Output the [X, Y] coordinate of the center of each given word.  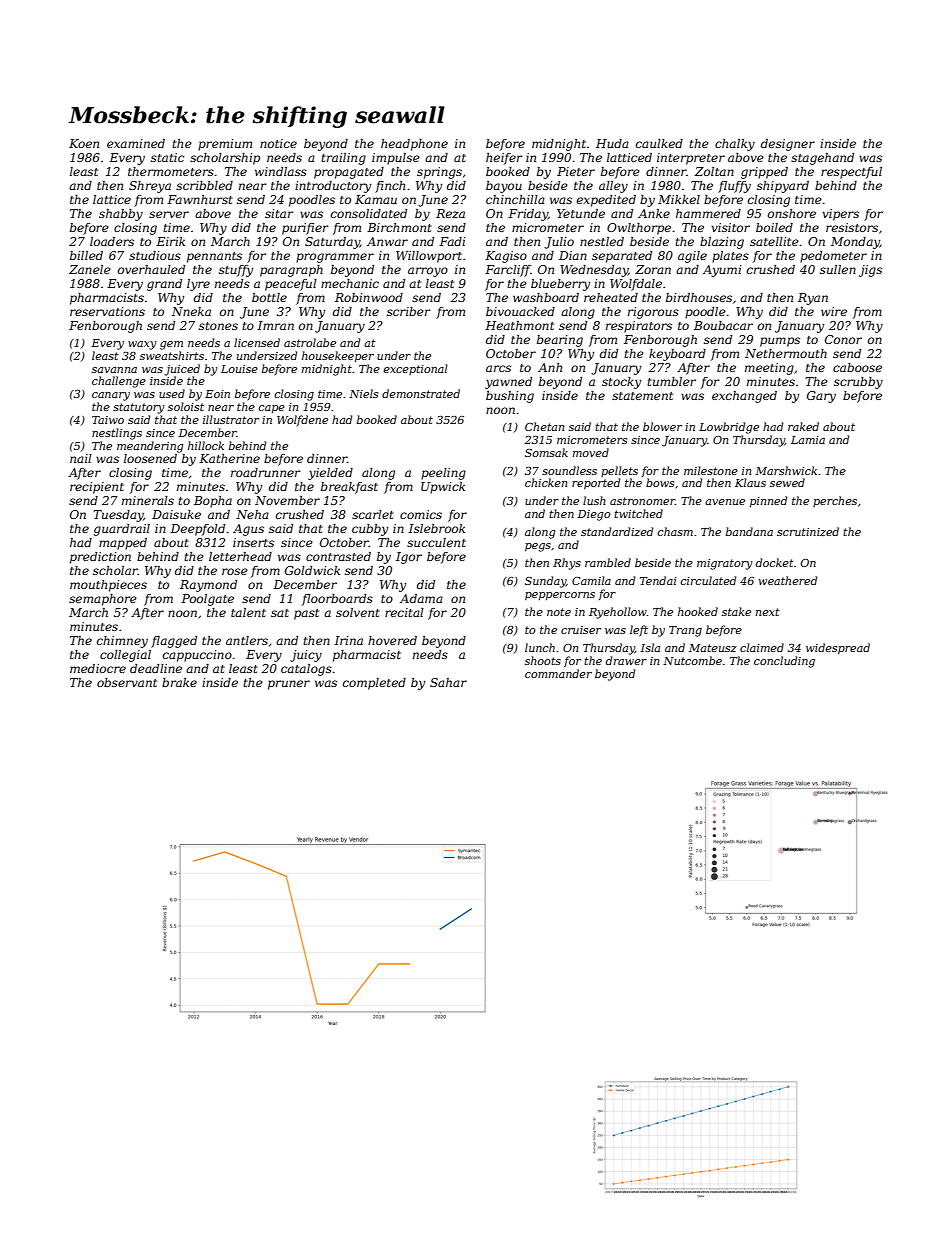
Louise [239, 369]
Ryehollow [618, 613]
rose [235, 571]
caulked [659, 143]
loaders [112, 241]
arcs [498, 368]
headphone [414, 145]
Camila [591, 580]
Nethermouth [786, 353]
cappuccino [197, 656]
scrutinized [808, 531]
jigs [870, 271]
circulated [708, 580]
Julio [559, 243]
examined [136, 143]
